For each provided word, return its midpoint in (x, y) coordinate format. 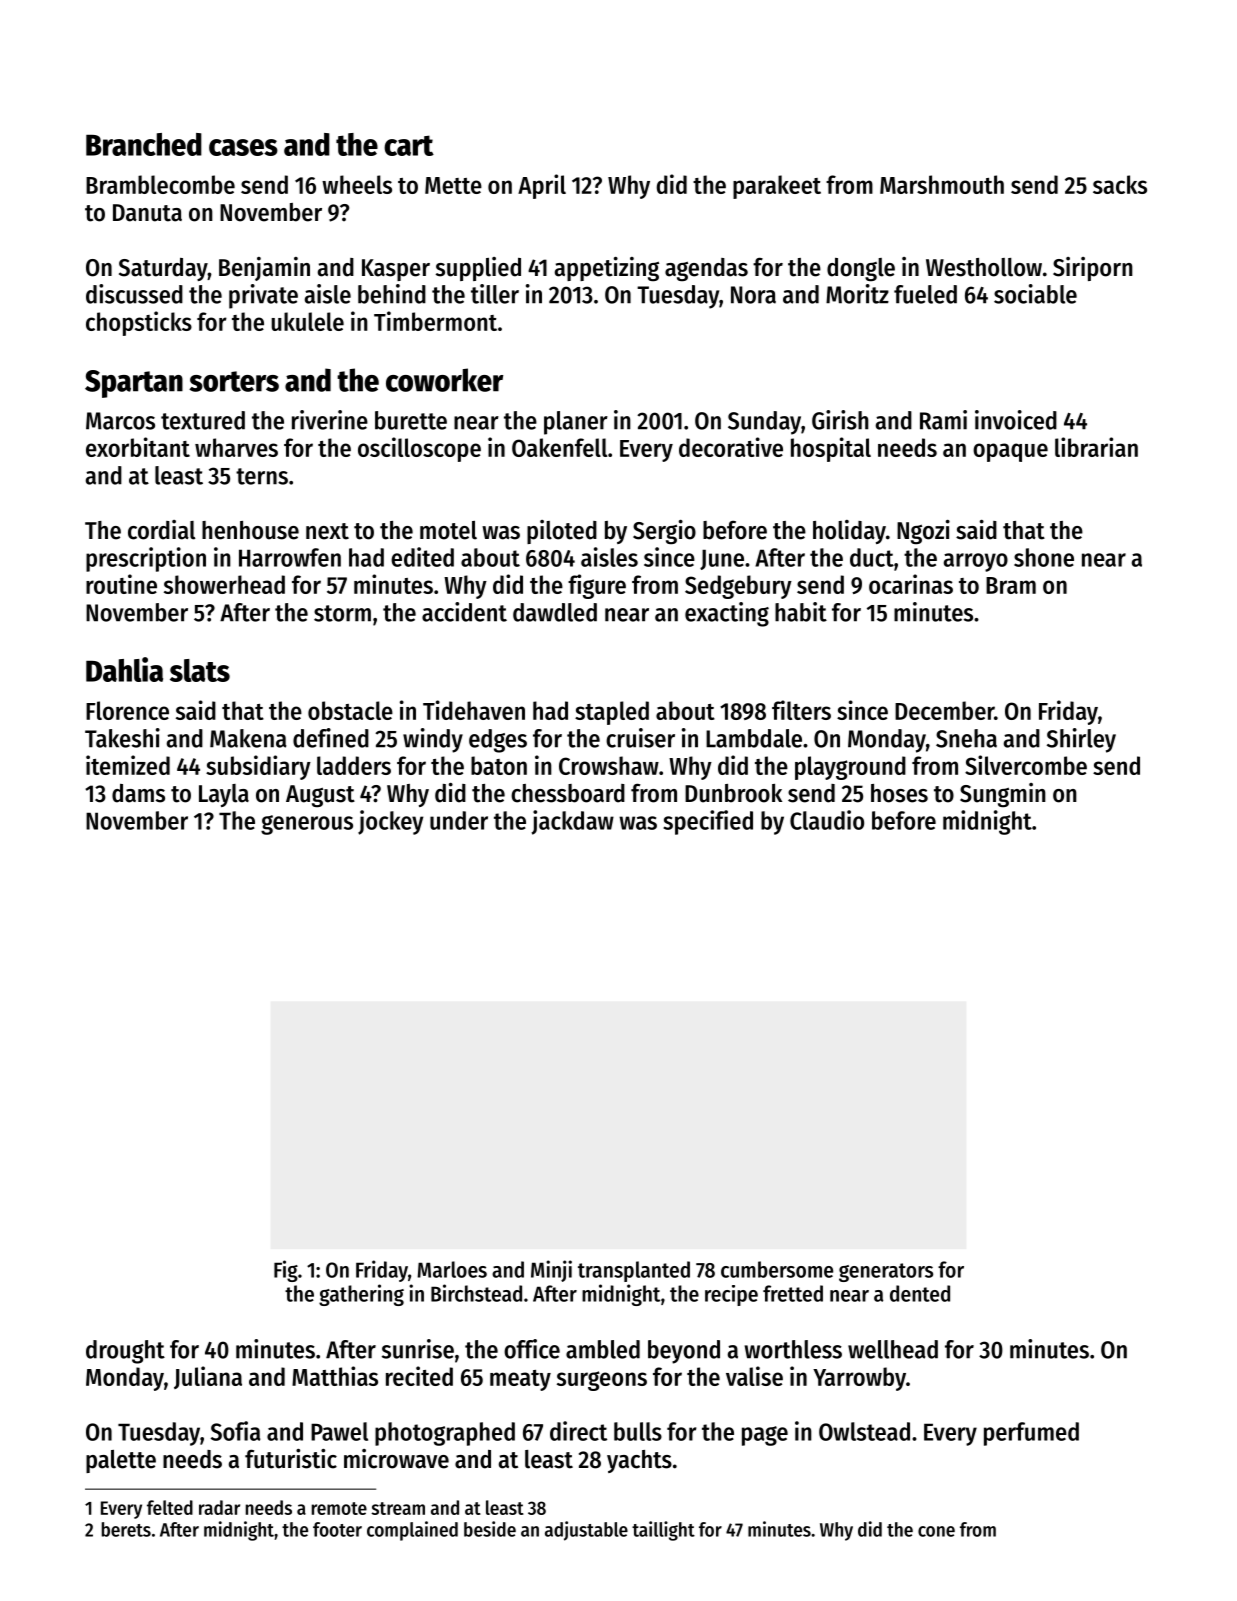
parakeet (777, 187)
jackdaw (573, 822)
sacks (1120, 184)
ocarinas (911, 584)
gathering (361, 1295)
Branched (144, 144)
